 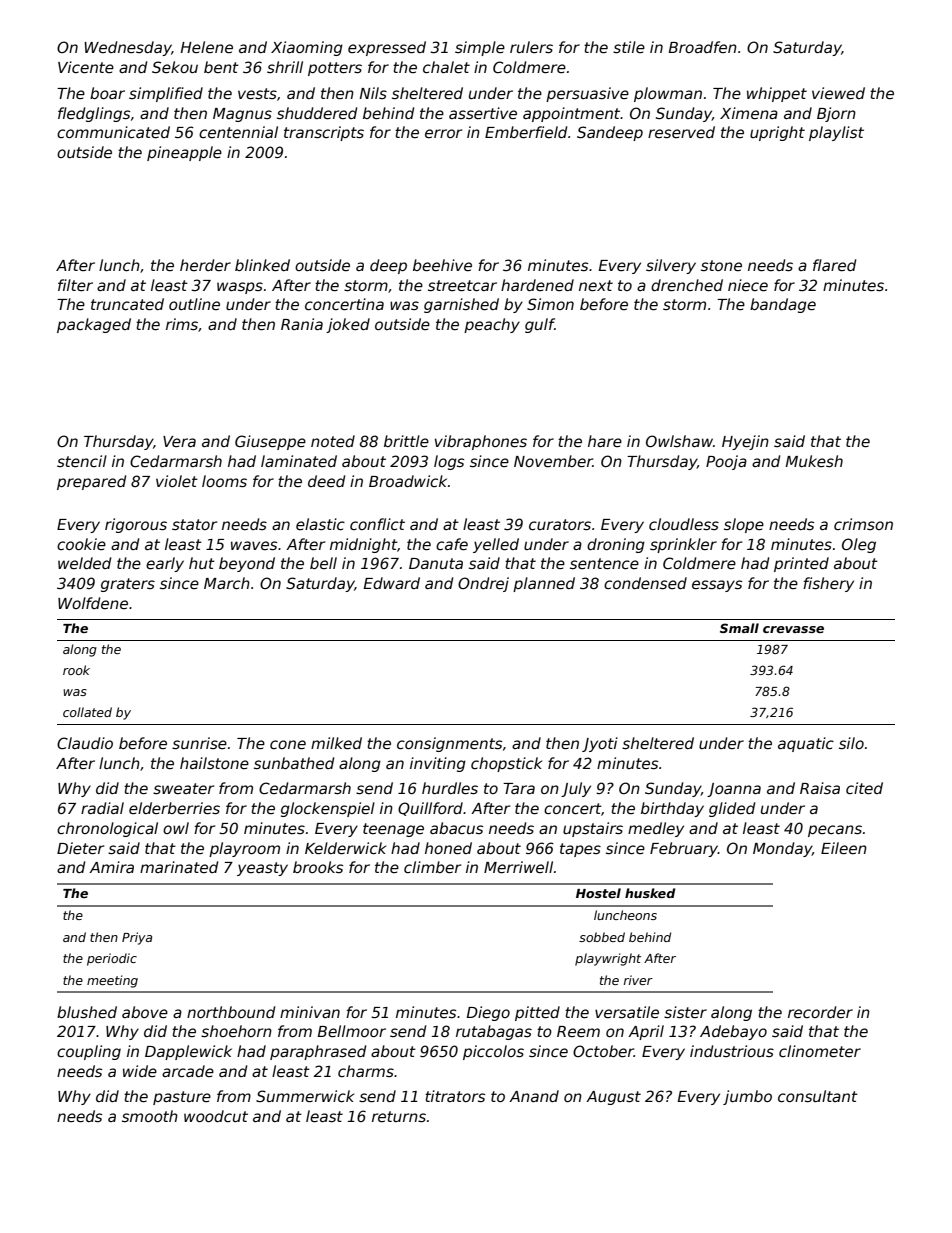 What do you see at coordinates (399, 1116) in the screenshot?
I see `returns` at bounding box center [399, 1116].
